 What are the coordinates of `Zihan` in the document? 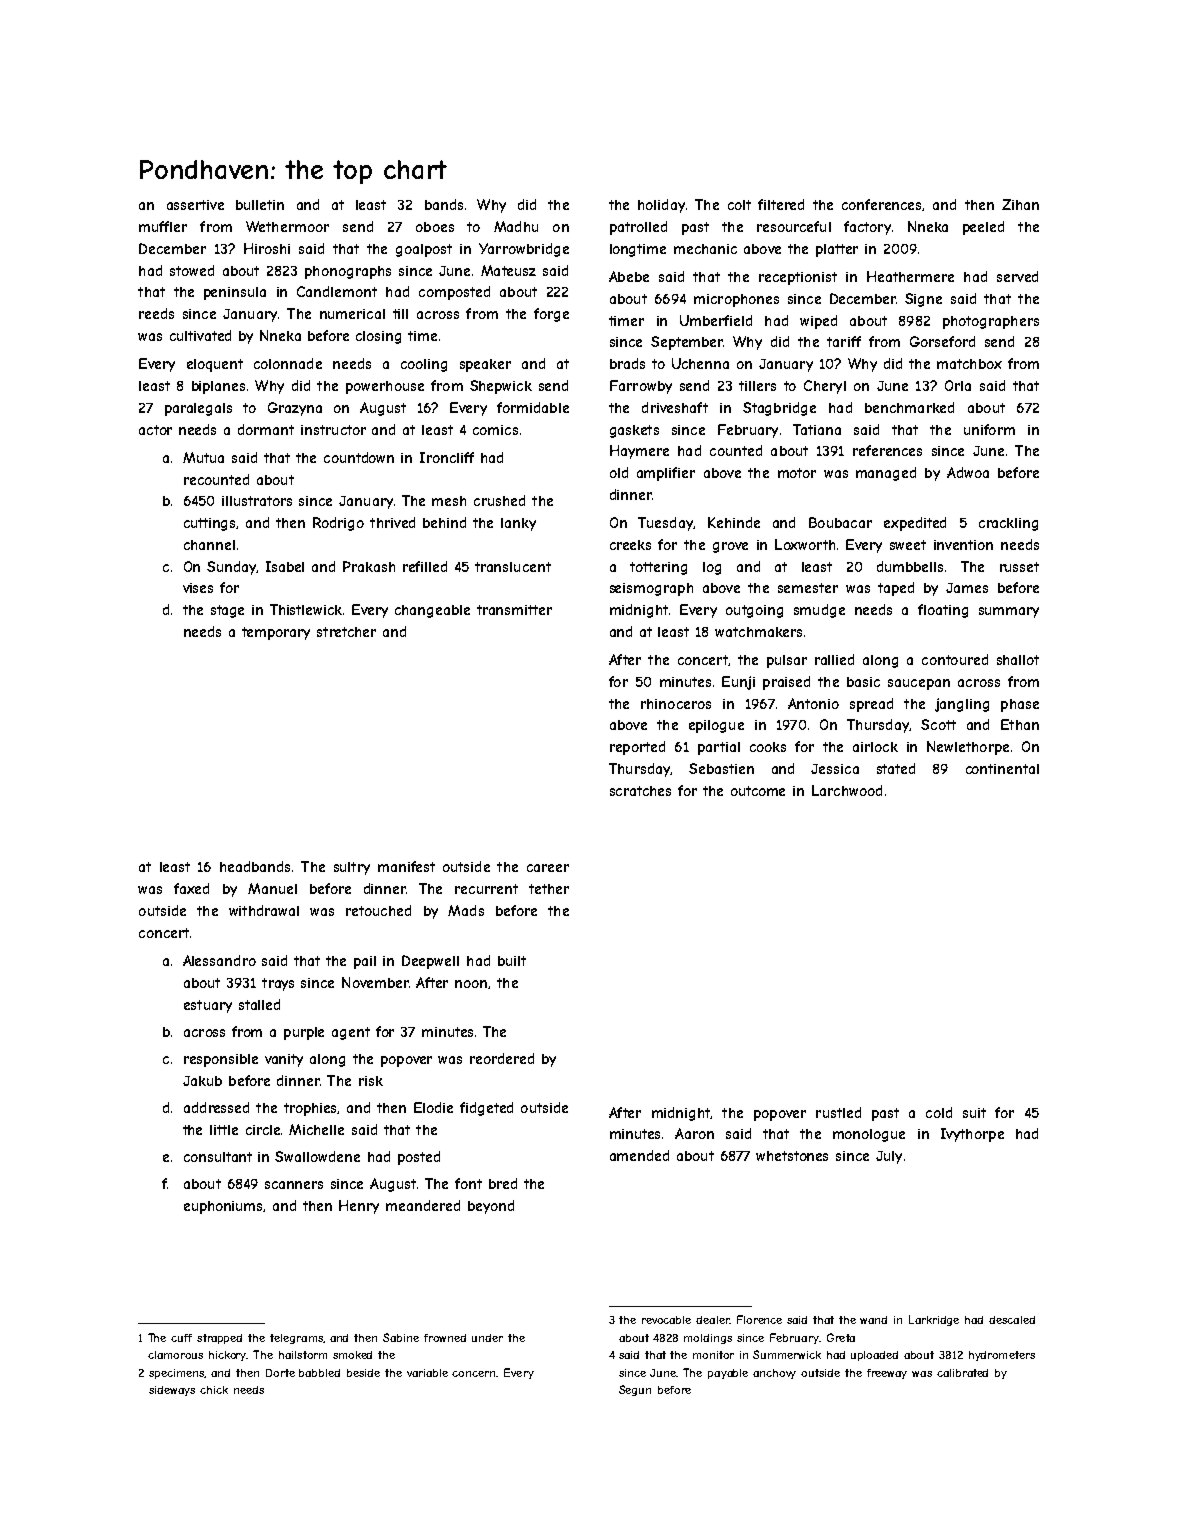 It's located at (1020, 204).
